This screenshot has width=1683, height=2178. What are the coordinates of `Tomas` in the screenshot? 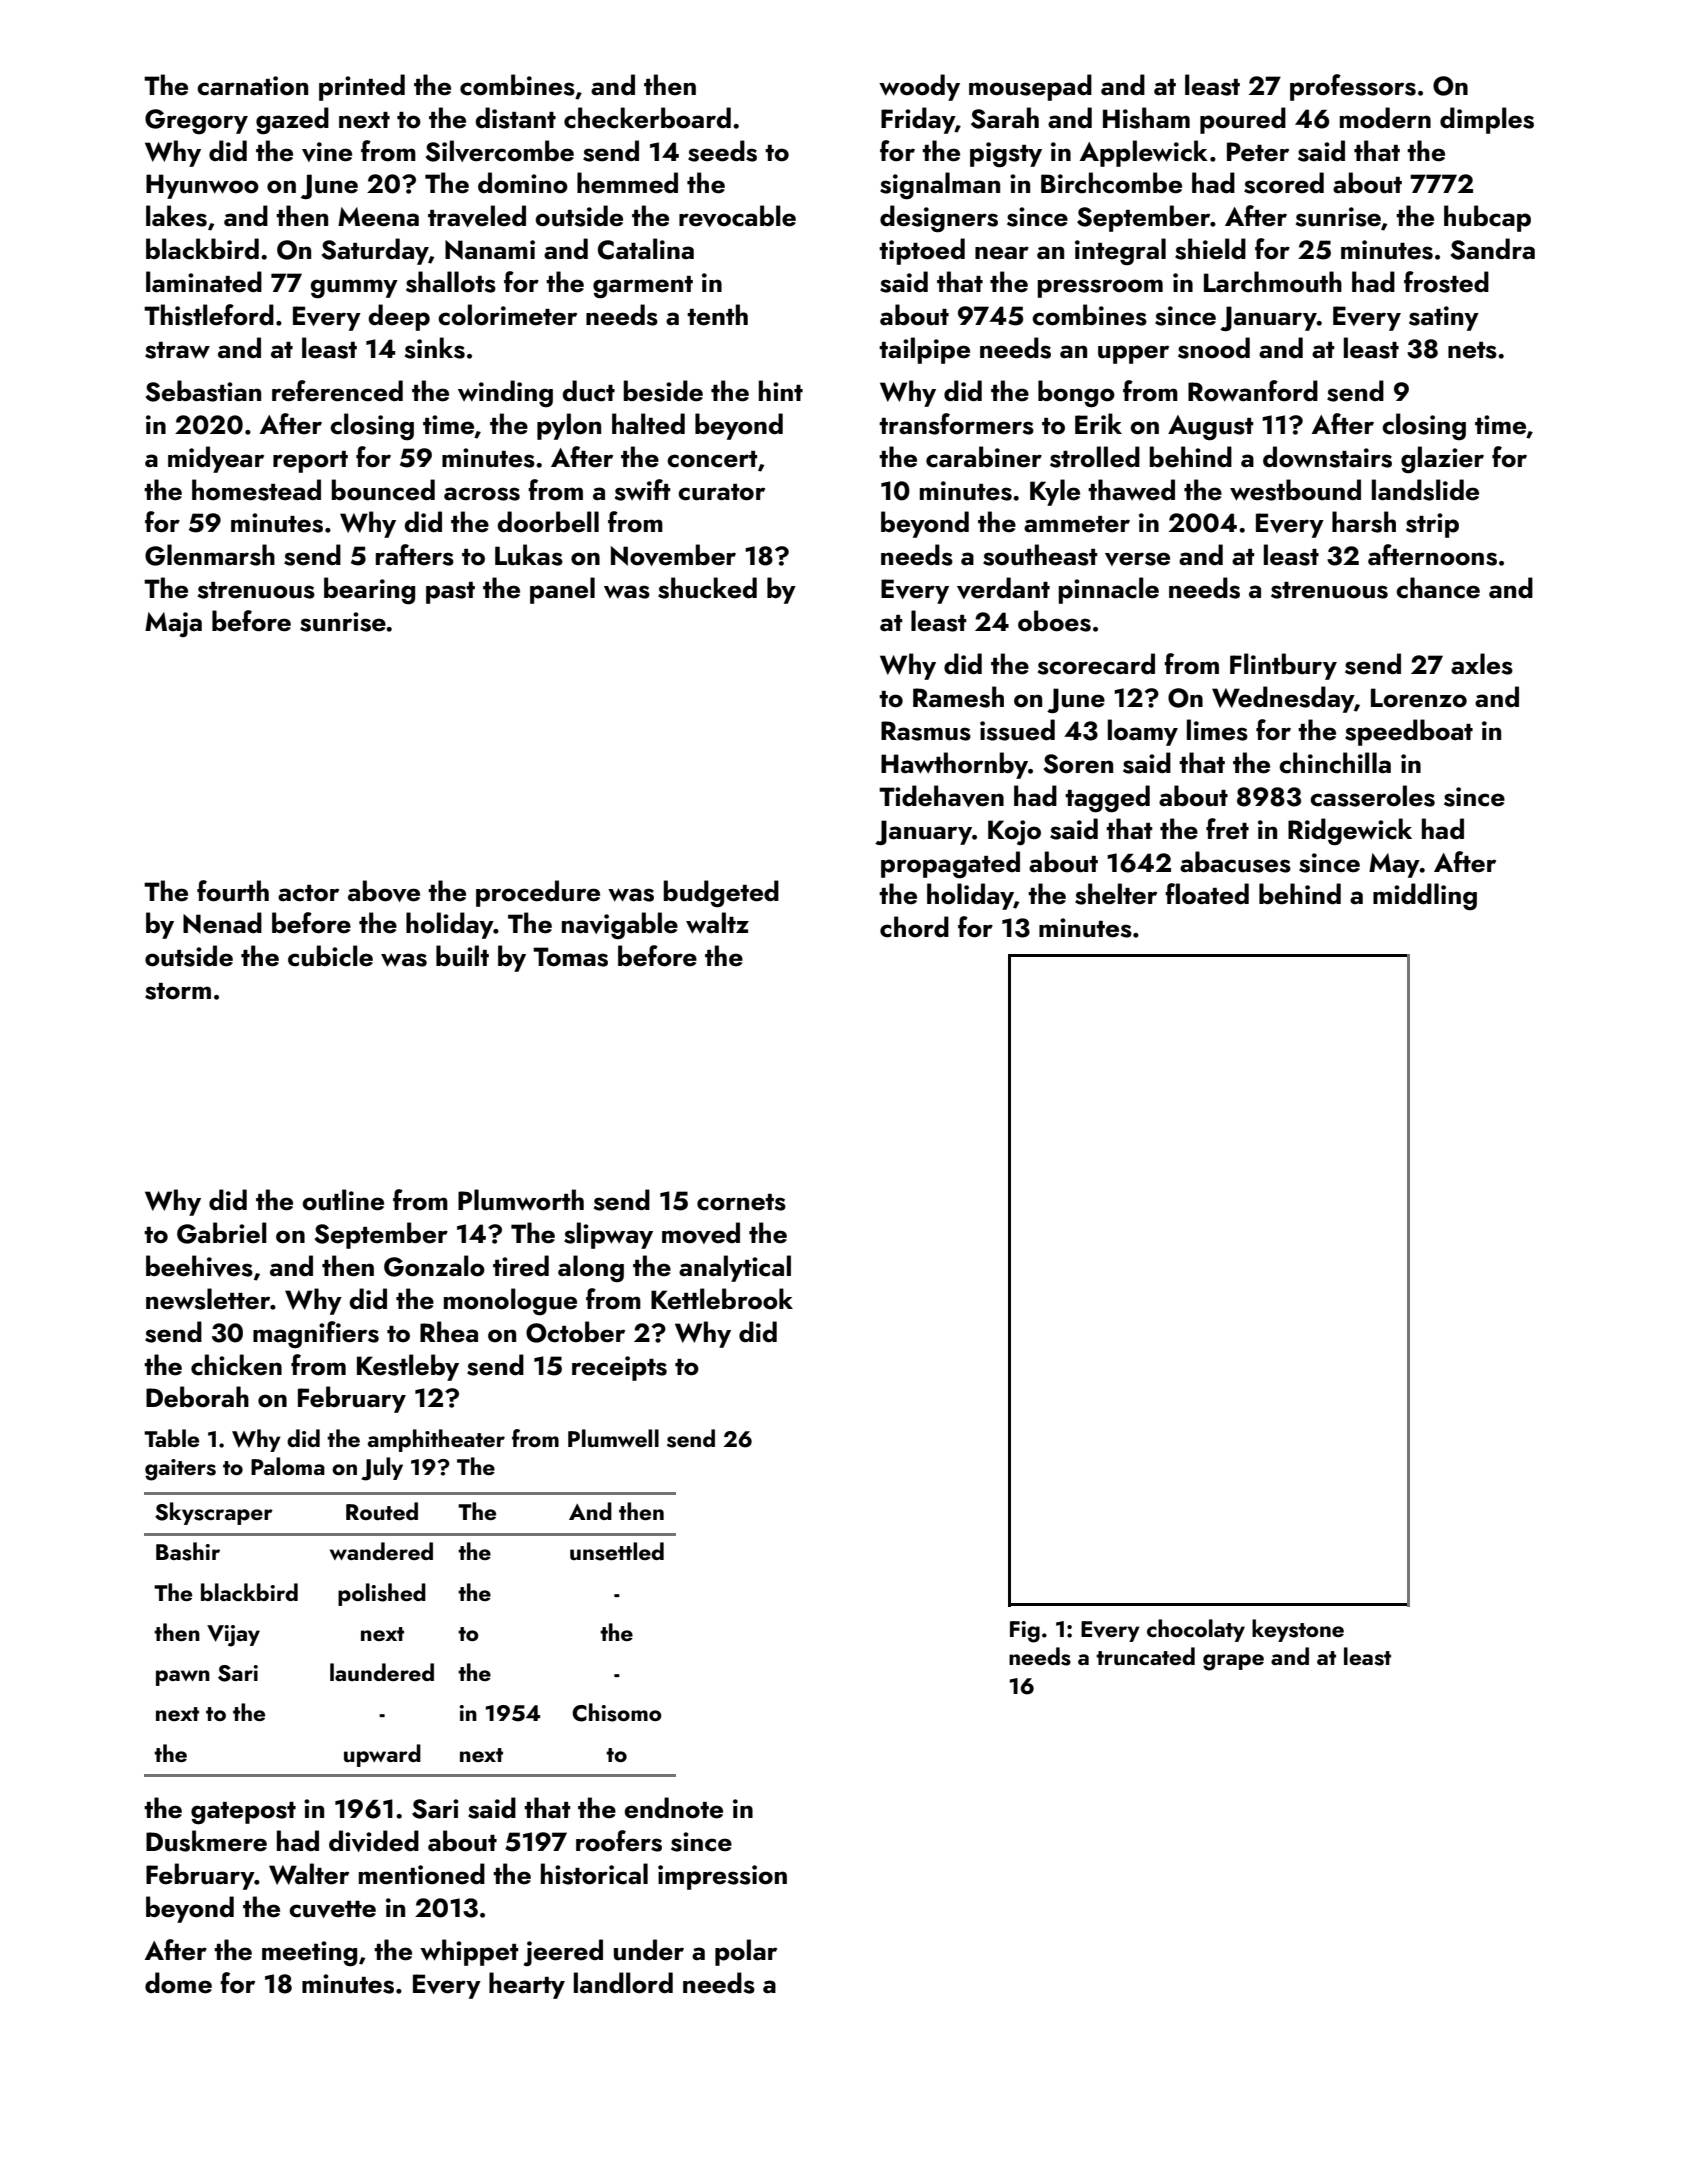 It's located at (570, 957).
